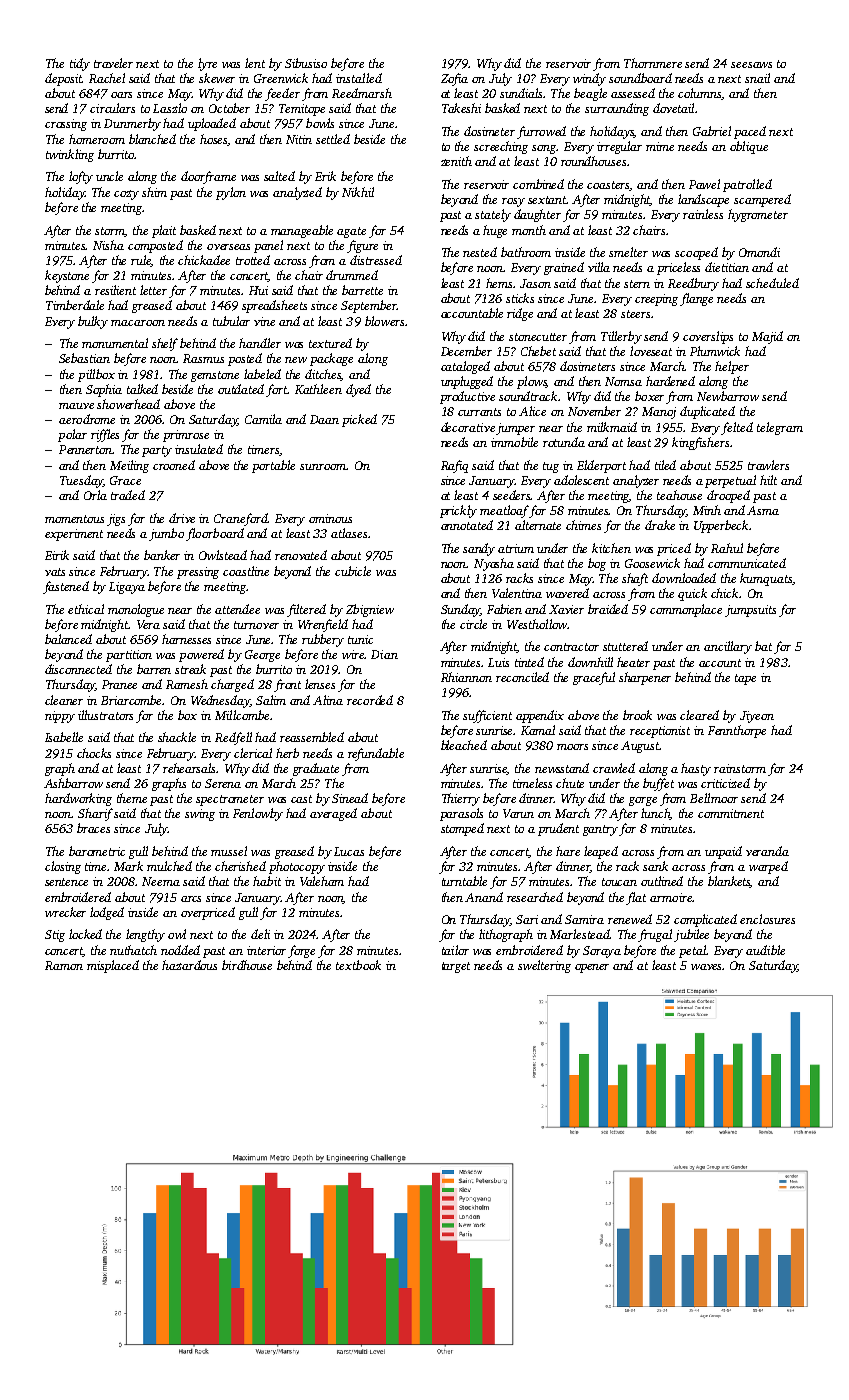 The image size is (849, 1400). What do you see at coordinates (454, 79) in the screenshot?
I see `Zofia` at bounding box center [454, 79].
